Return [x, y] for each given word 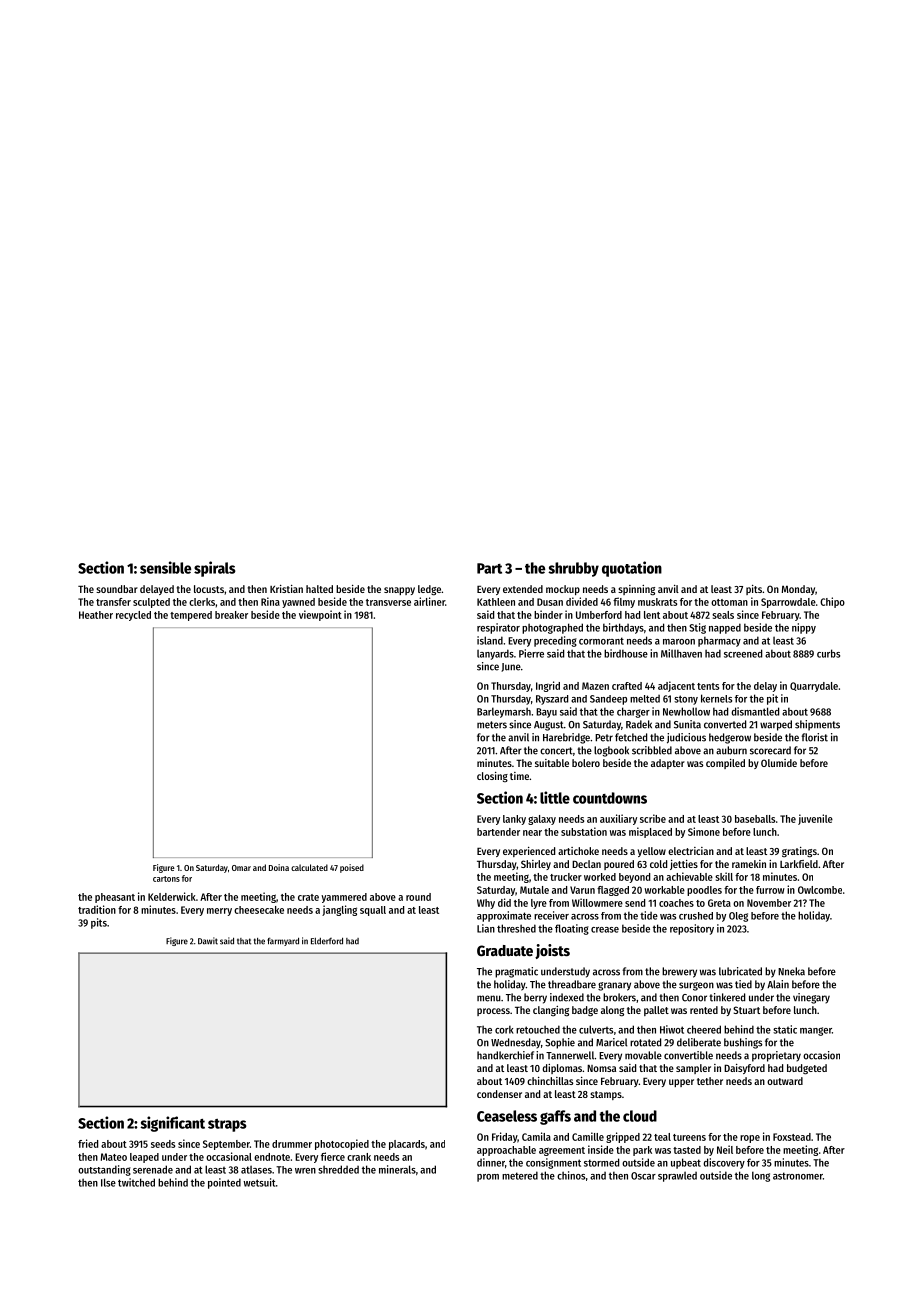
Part [489, 568]
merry [219, 912]
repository [692, 929]
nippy [804, 628]
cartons [166, 879]
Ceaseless [507, 1116]
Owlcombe [820, 890]
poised [352, 868]
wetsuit [259, 1182]
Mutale [534, 890]
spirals [215, 569]
